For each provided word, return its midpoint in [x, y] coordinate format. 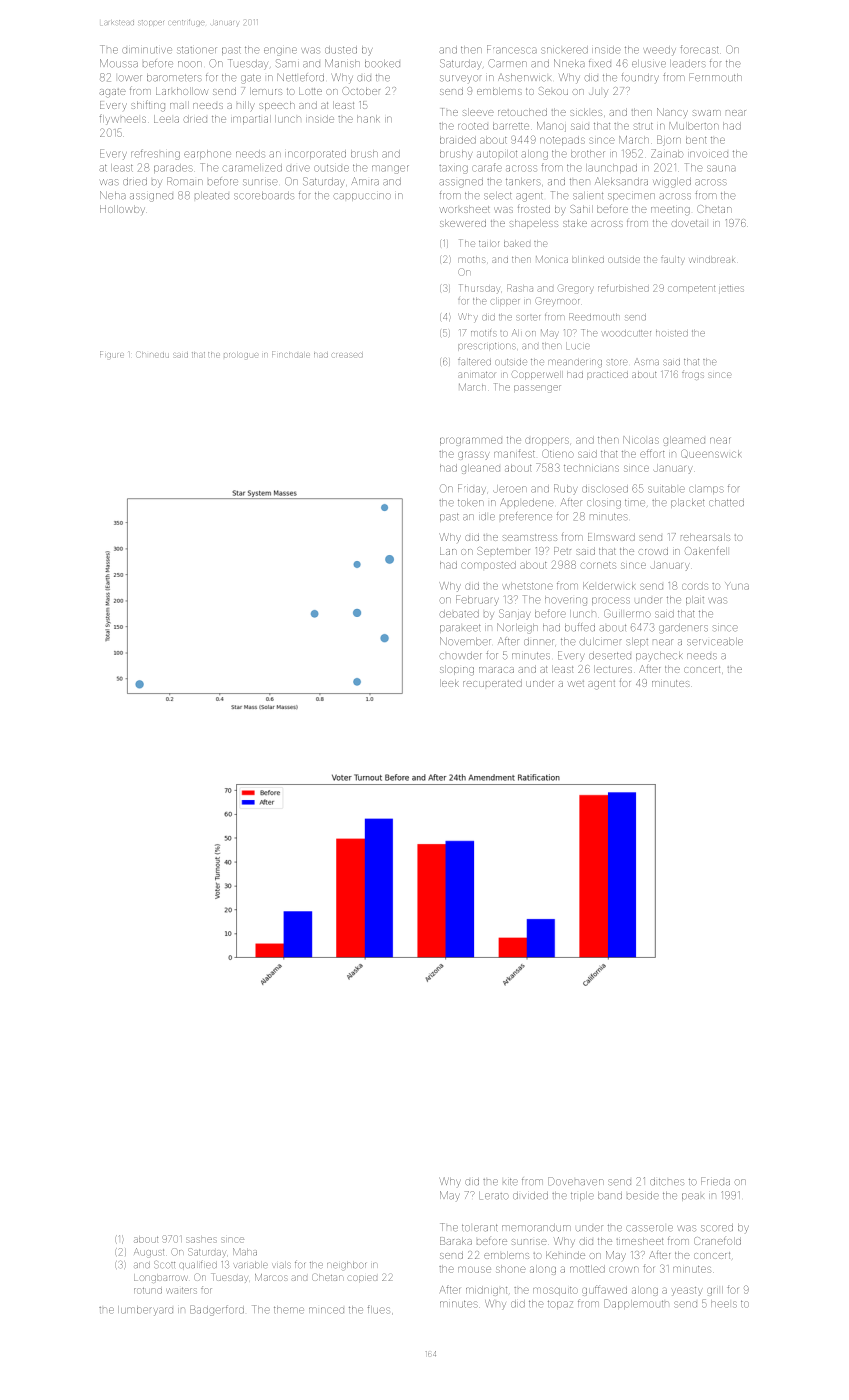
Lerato [494, 1196]
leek [449, 683]
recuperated [492, 683]
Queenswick [710, 453]
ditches [667, 1182]
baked [517, 244]
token [471, 503]
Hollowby [122, 209]
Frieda [715, 1181]
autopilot [497, 154]
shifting [148, 106]
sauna [721, 168]
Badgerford [217, 1310]
